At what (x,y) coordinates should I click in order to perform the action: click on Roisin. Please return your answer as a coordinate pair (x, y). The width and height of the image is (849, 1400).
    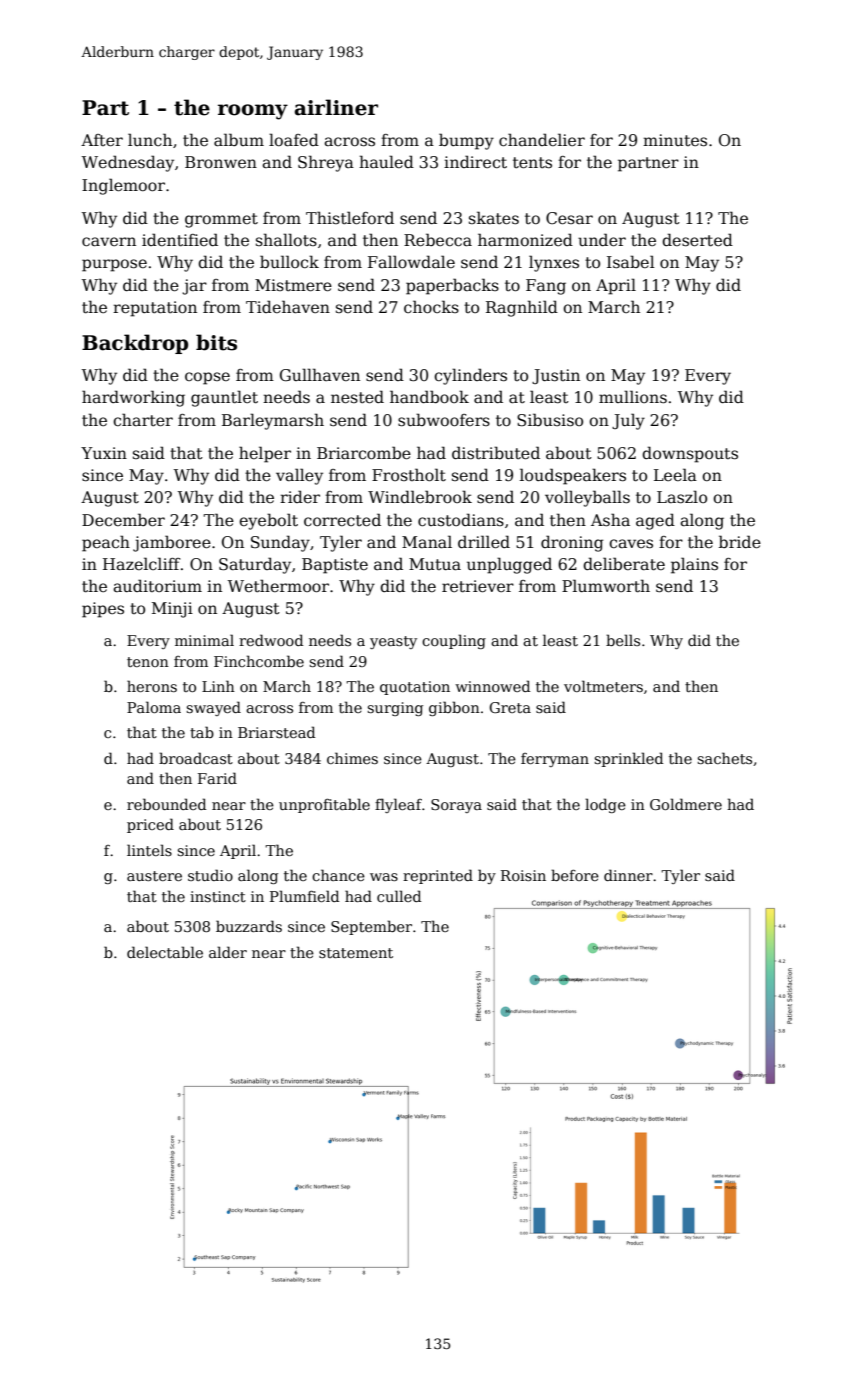
    Looking at the image, I should click on (523, 875).
